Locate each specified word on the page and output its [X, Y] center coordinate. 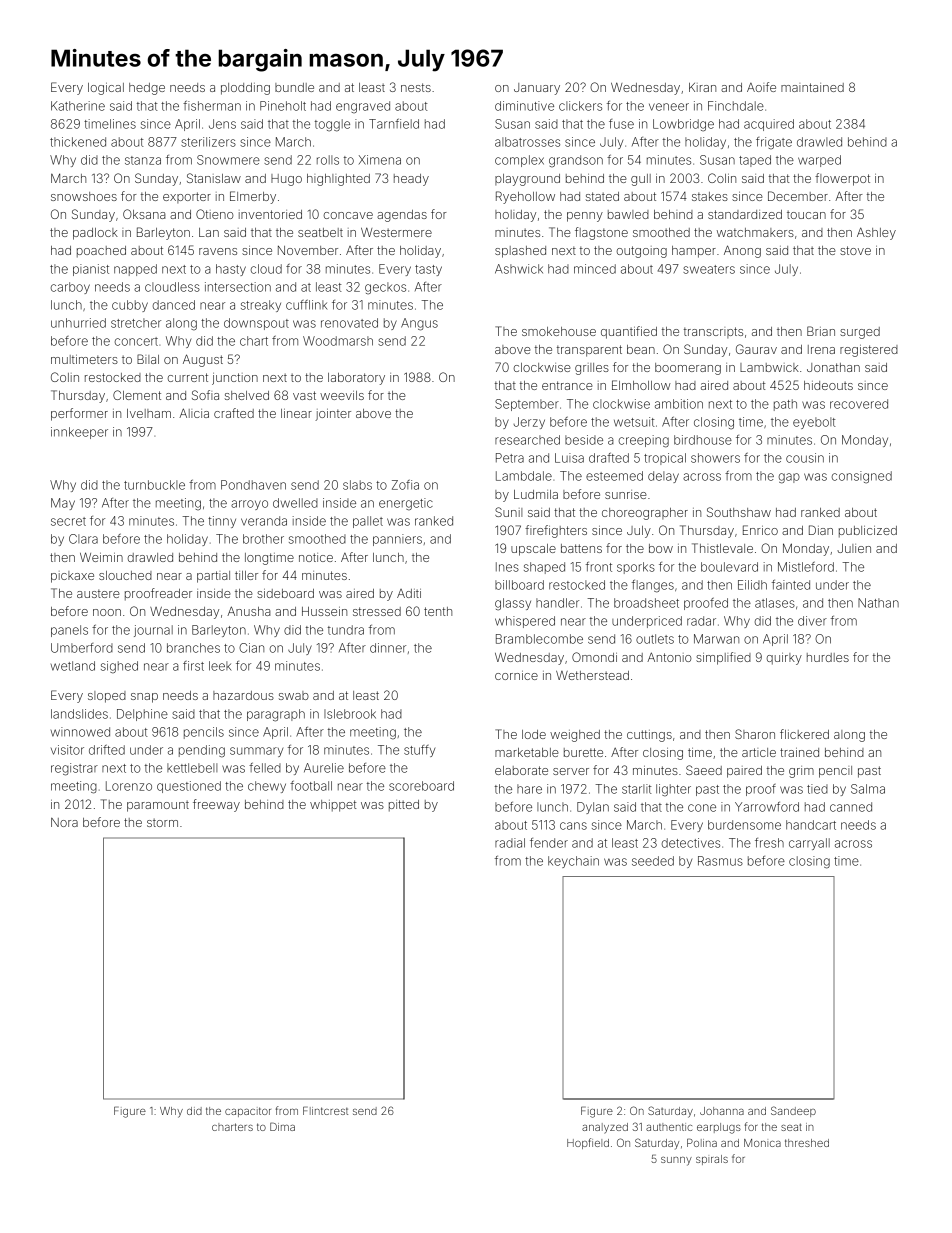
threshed [807, 1143]
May [63, 504]
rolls [328, 160]
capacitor [248, 1112]
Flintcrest [325, 1111]
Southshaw [739, 512]
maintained [812, 87]
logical [106, 89]
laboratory [356, 379]
